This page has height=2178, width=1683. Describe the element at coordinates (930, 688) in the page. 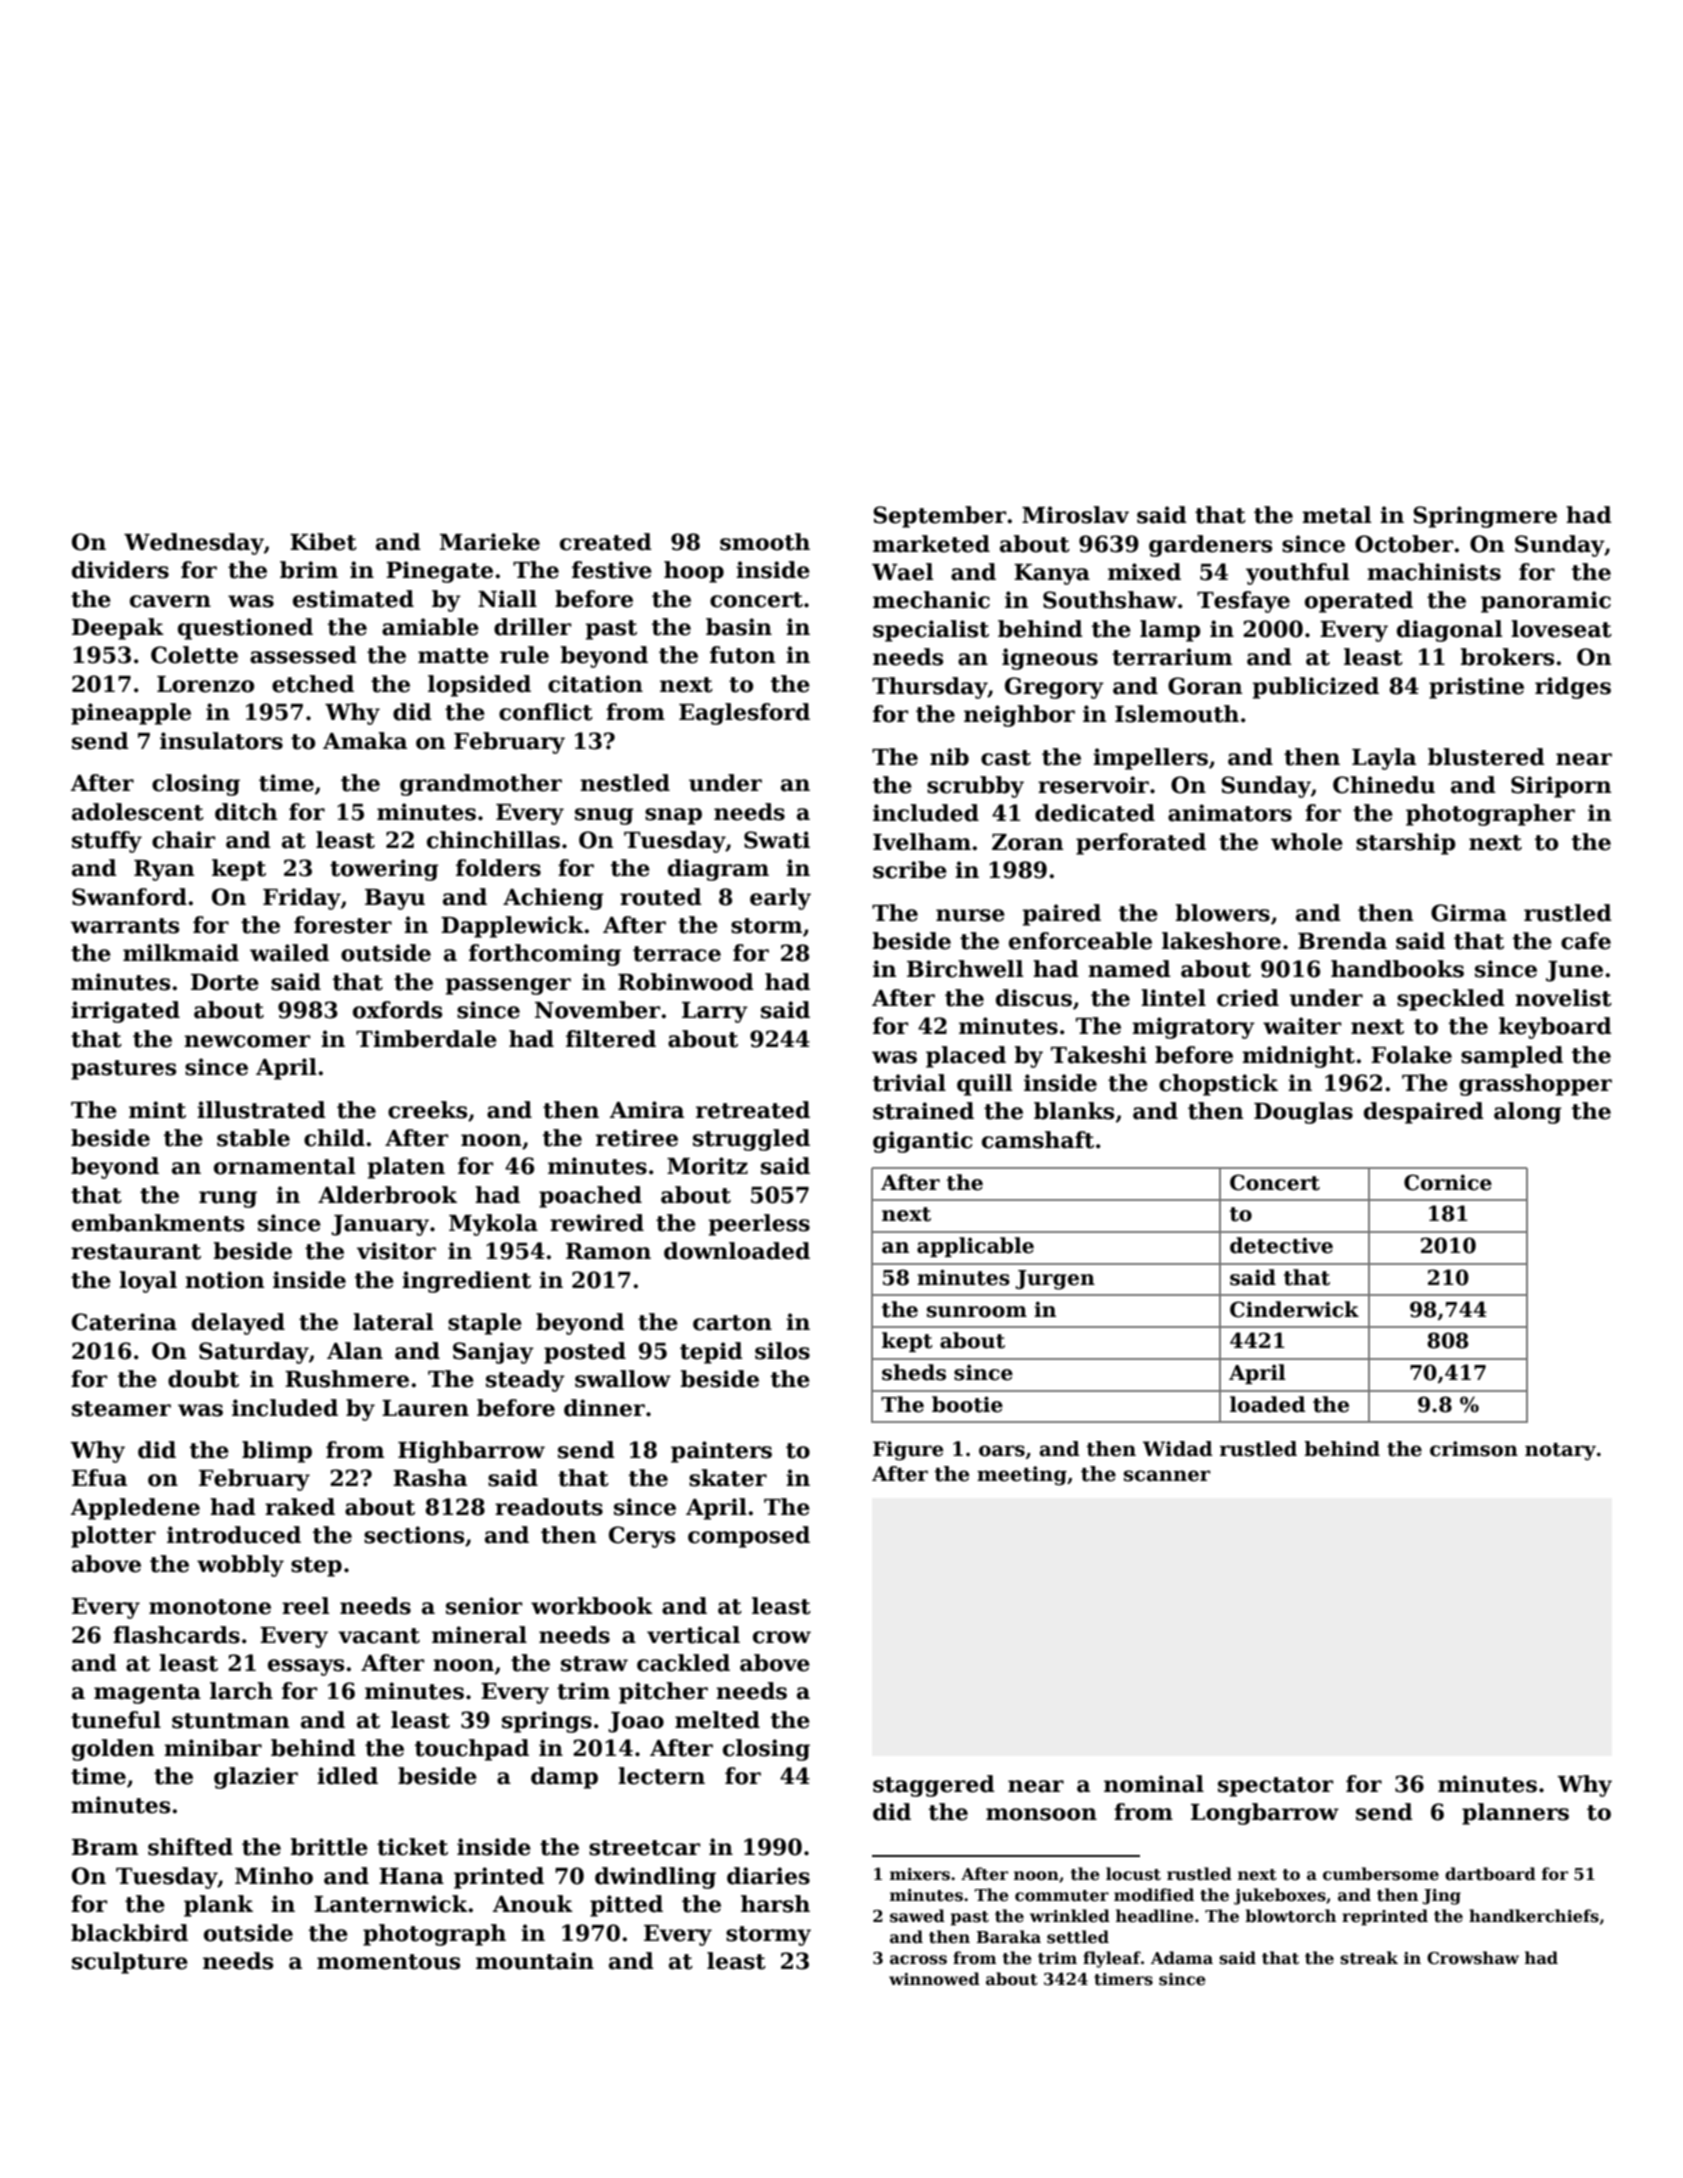

I see `Thursday` at that location.
